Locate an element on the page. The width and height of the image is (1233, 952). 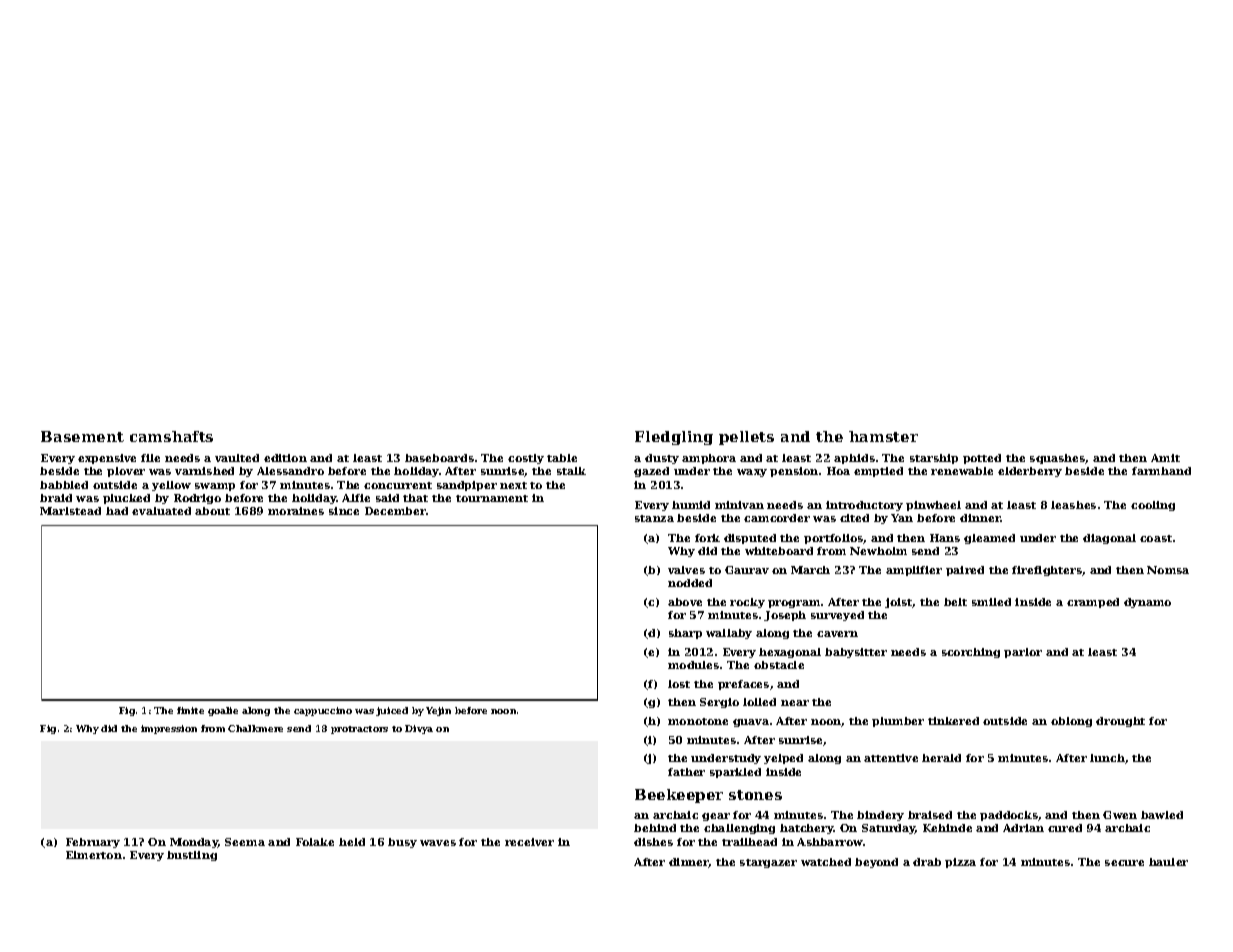
dynamo is located at coordinates (1147, 603).
